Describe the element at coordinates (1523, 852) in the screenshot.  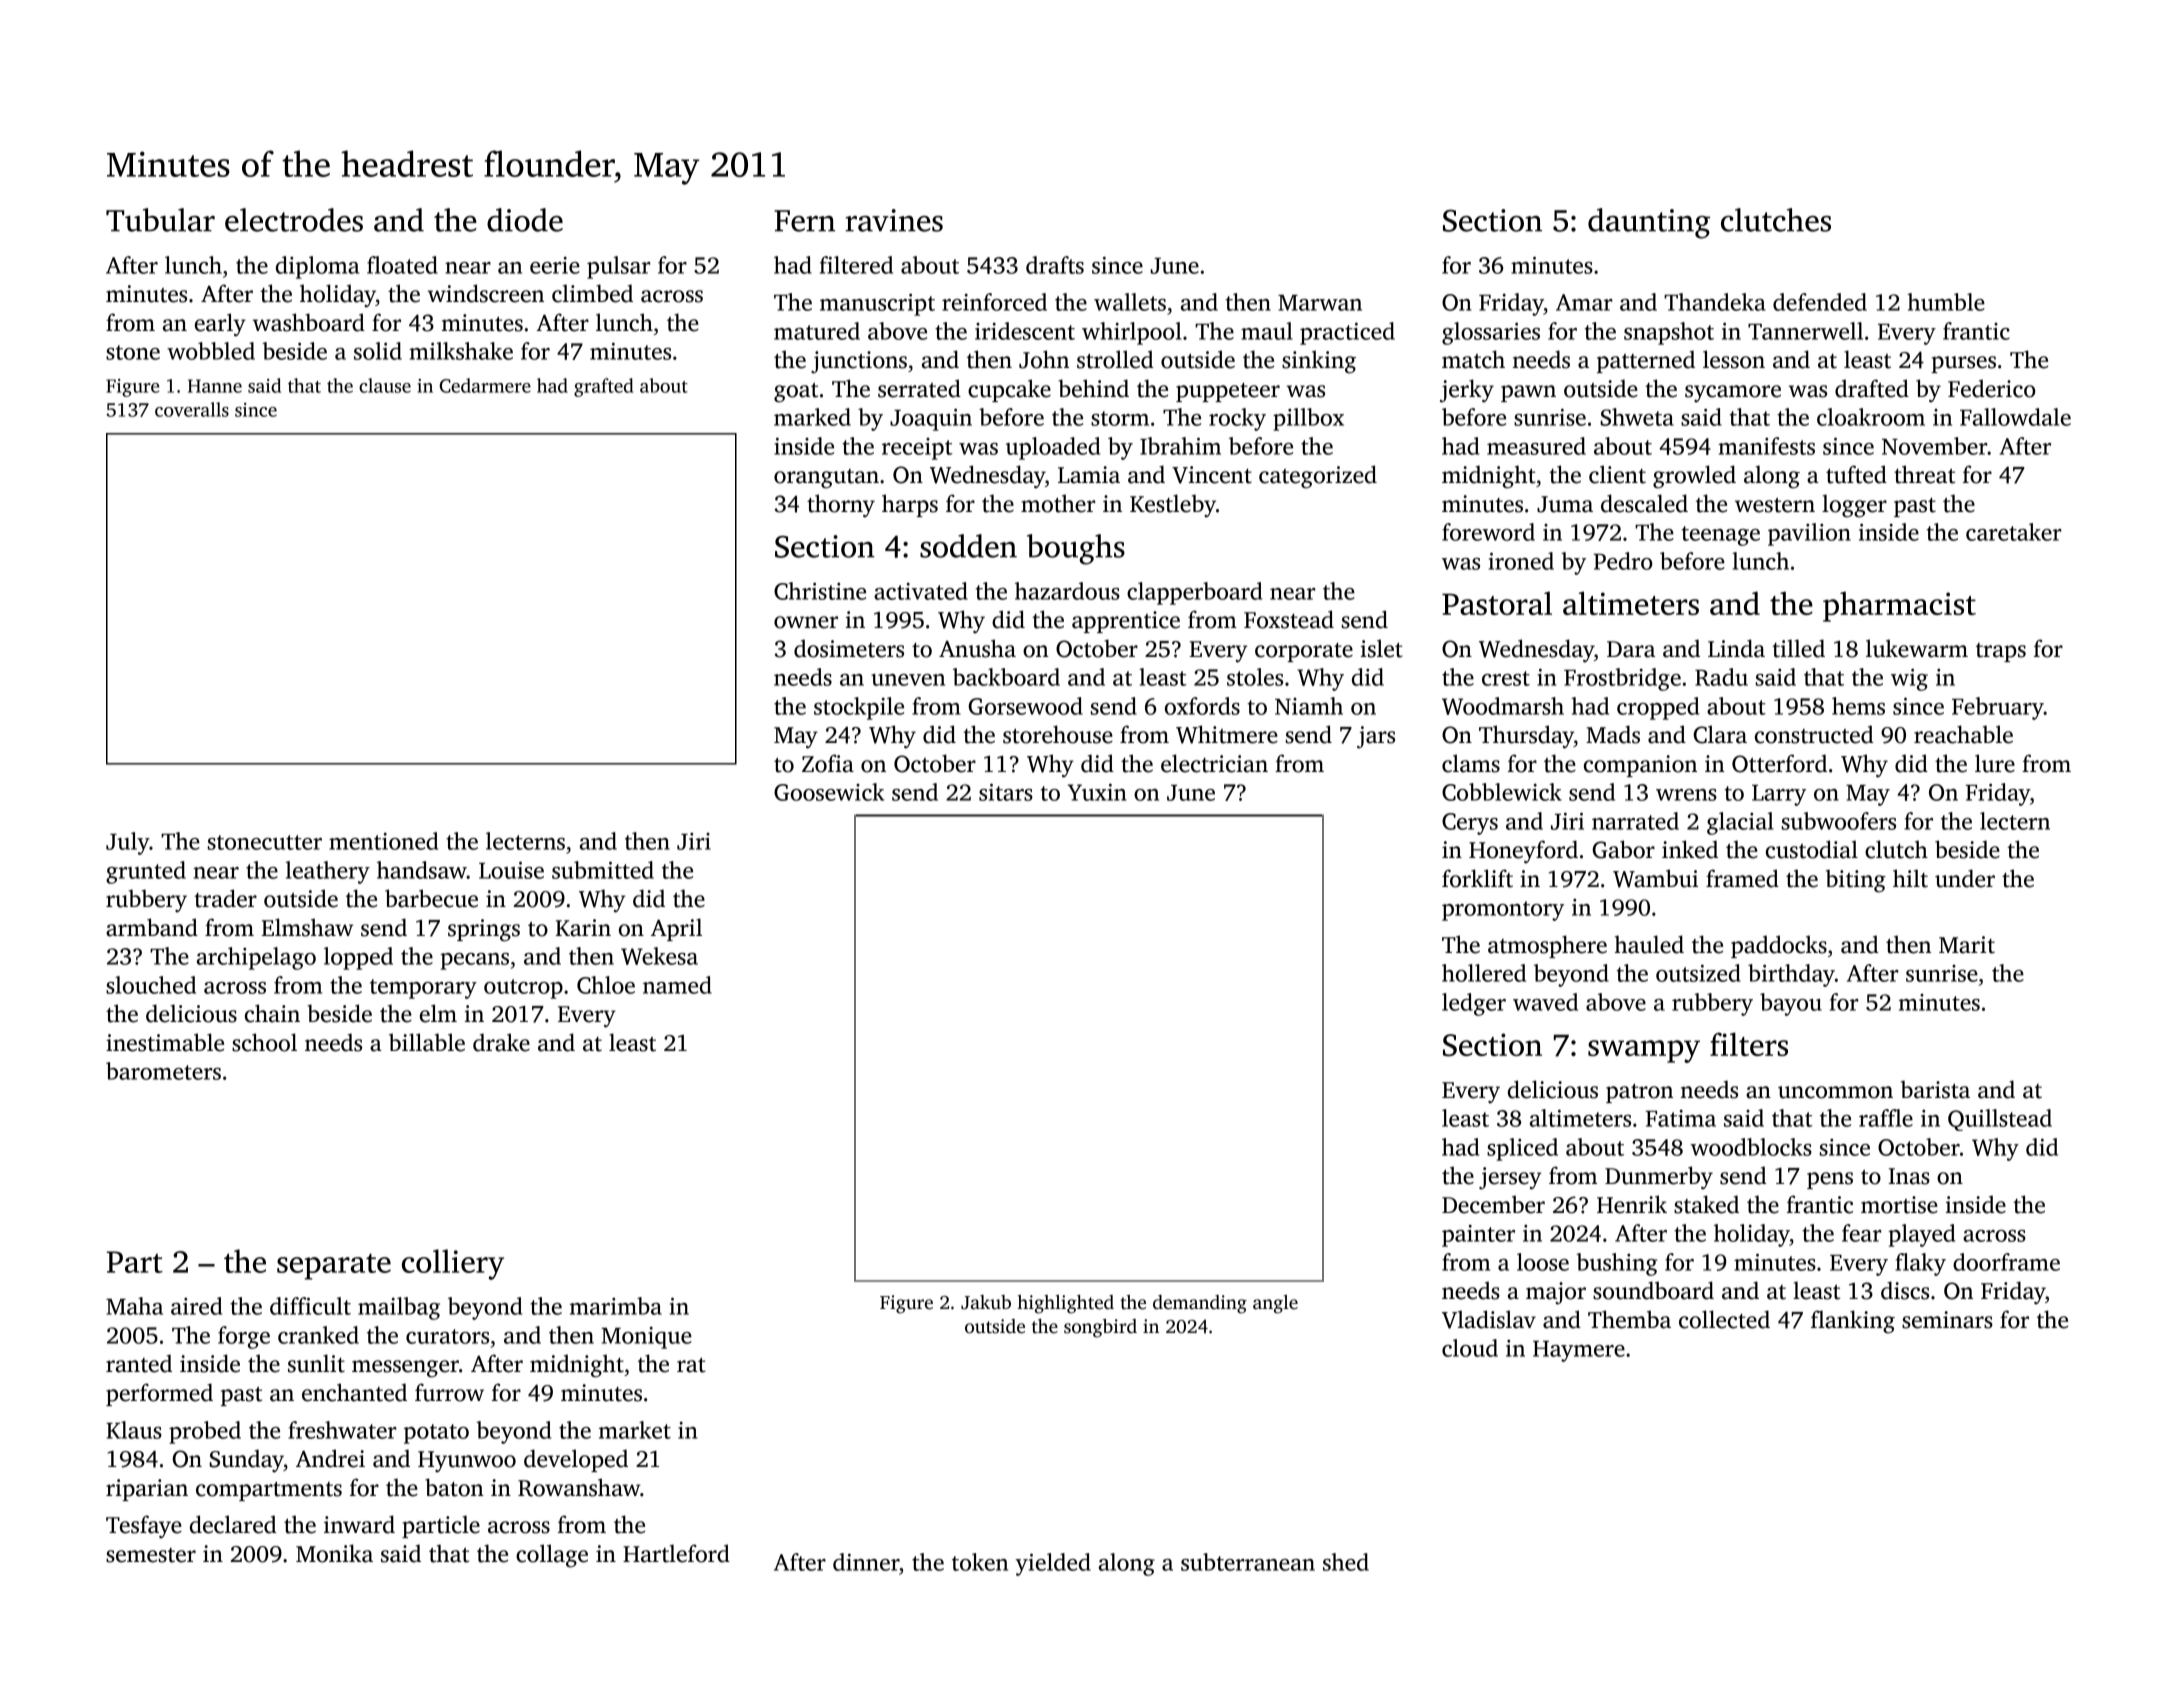
I see `Honeyford` at that location.
